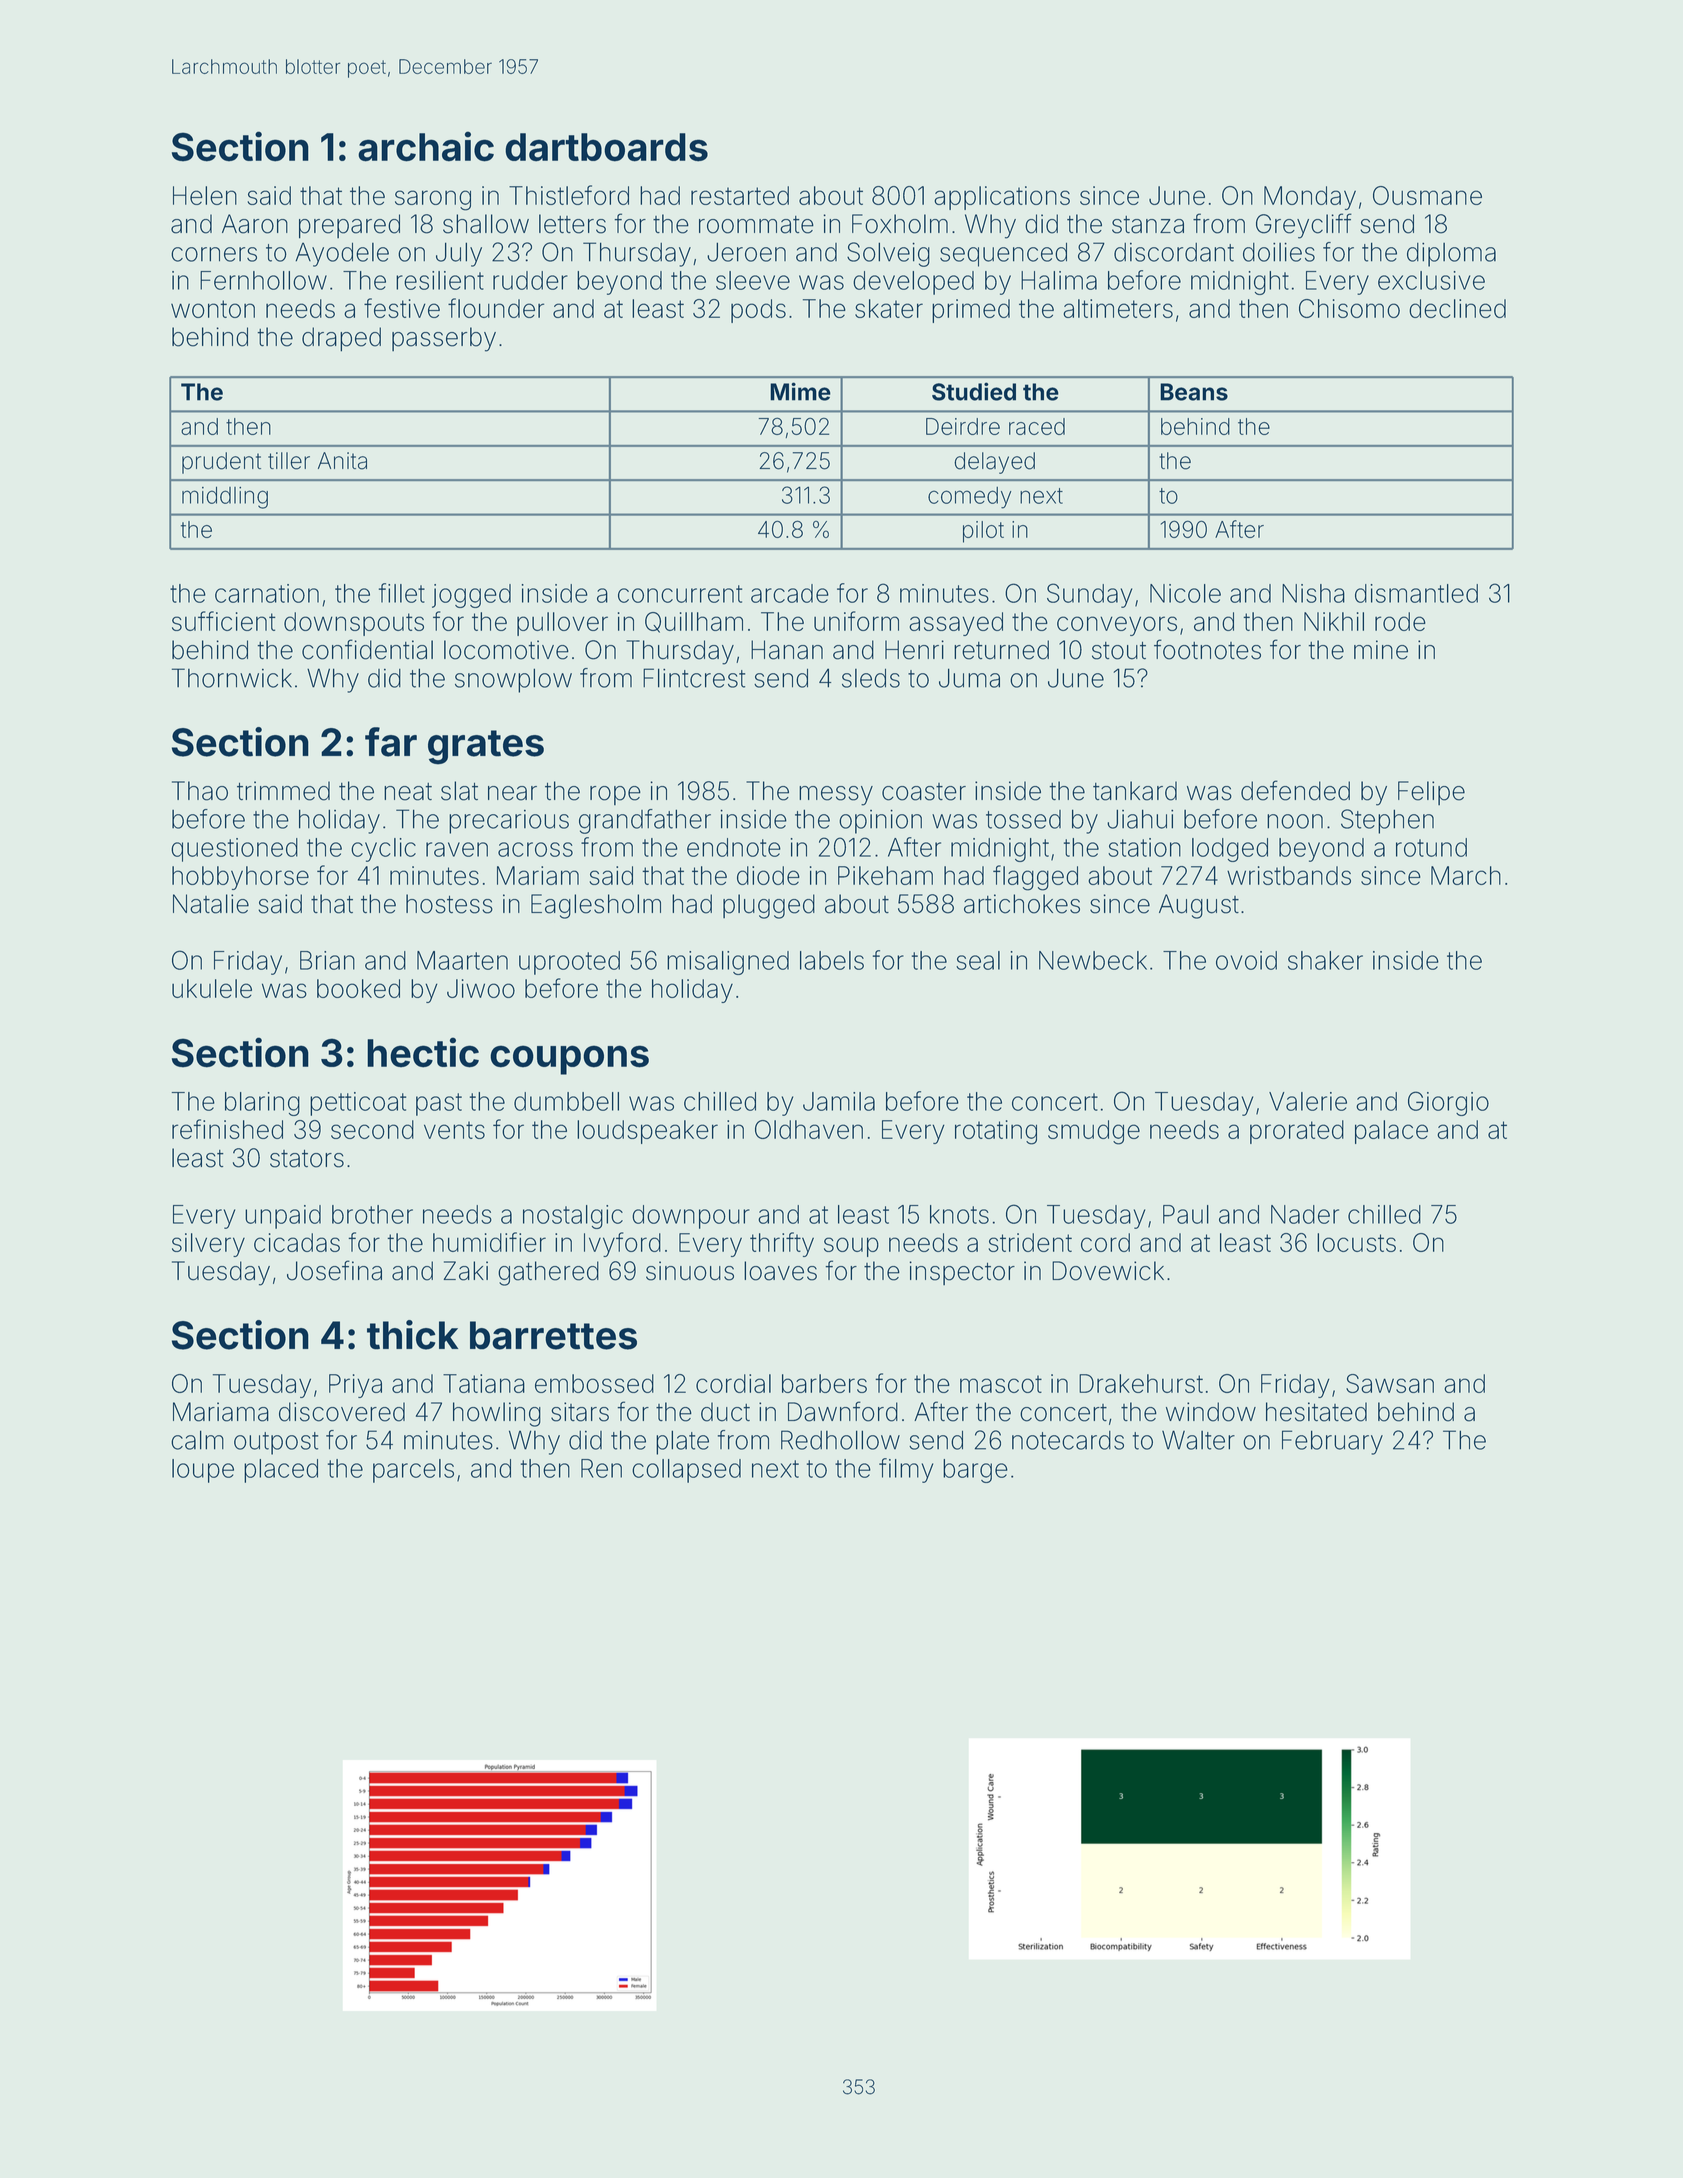 This page has height=2178, width=1683. Describe the element at coordinates (1198, 1440) in the page. I see `Walter` at that location.
